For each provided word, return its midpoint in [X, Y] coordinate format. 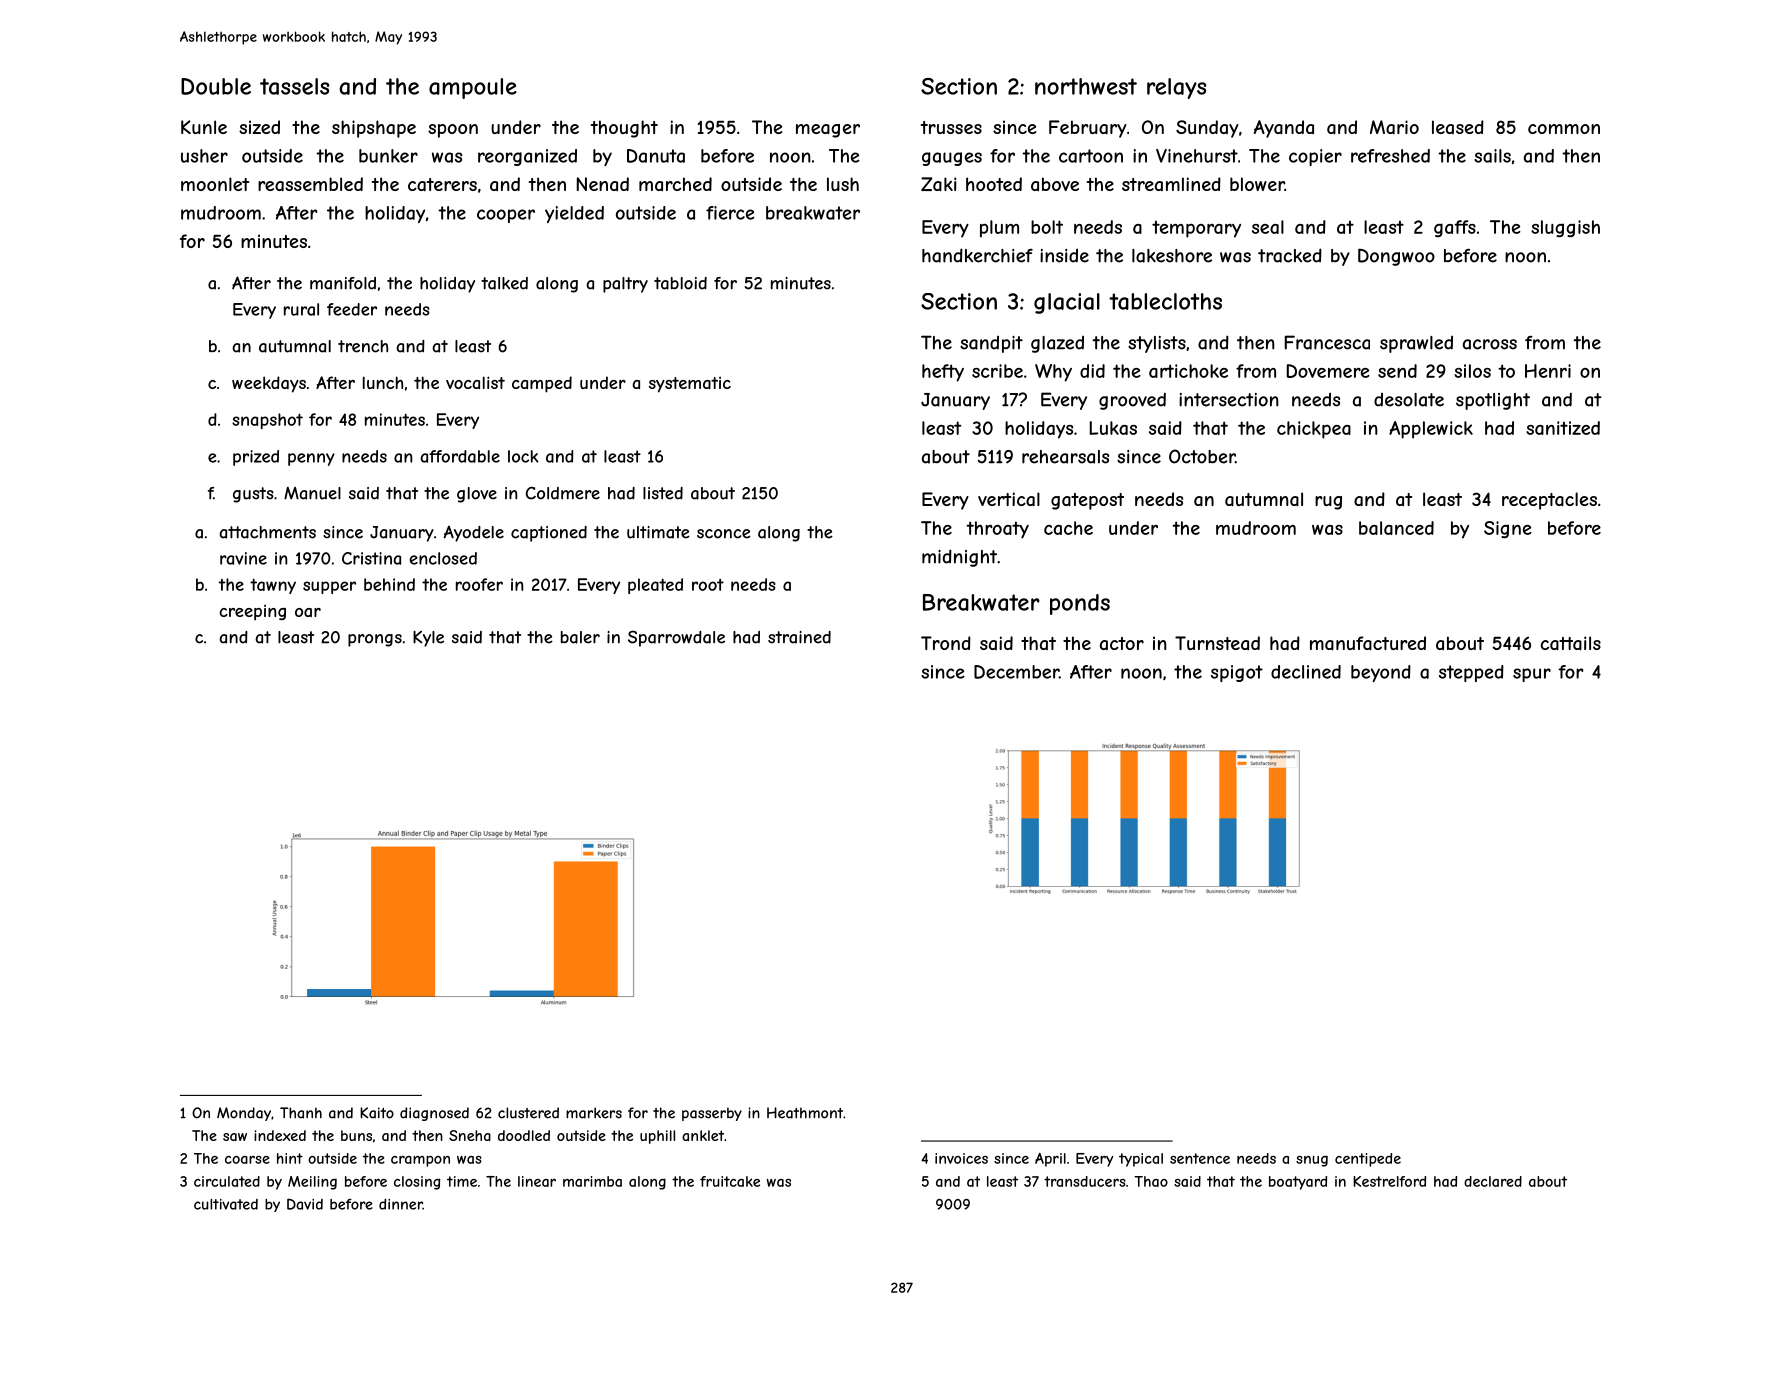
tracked [1290, 255]
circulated [227, 1181]
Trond [946, 643]
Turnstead [1217, 643]
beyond [1381, 673]
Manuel [312, 493]
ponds [1080, 604]
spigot [1237, 673]
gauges [952, 159]
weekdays [269, 384]
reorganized [527, 157]
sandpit [991, 344]
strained [799, 637]
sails [1492, 156]
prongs [375, 640]
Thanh [301, 1113]
